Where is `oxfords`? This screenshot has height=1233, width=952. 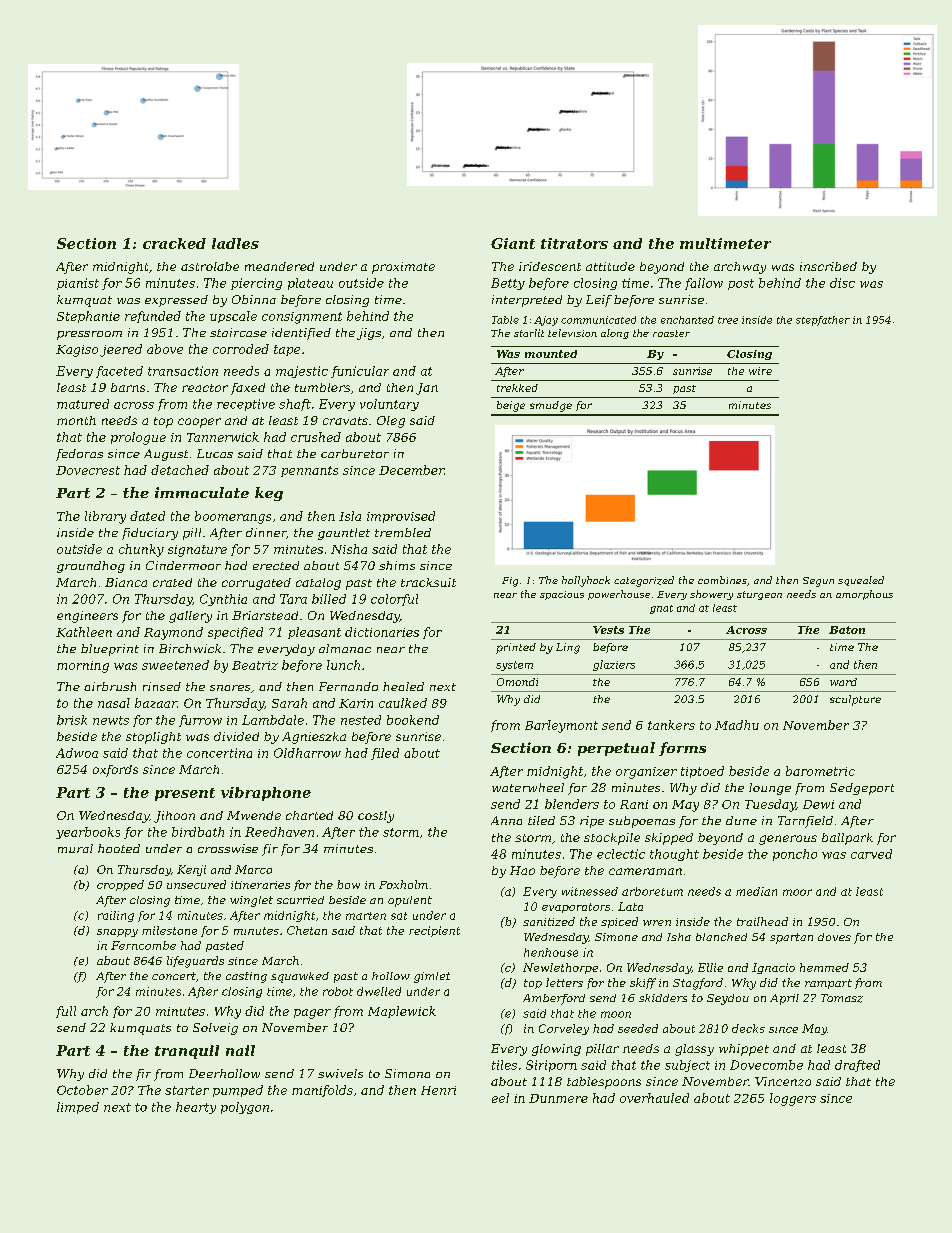 oxfords is located at coordinates (115, 771).
